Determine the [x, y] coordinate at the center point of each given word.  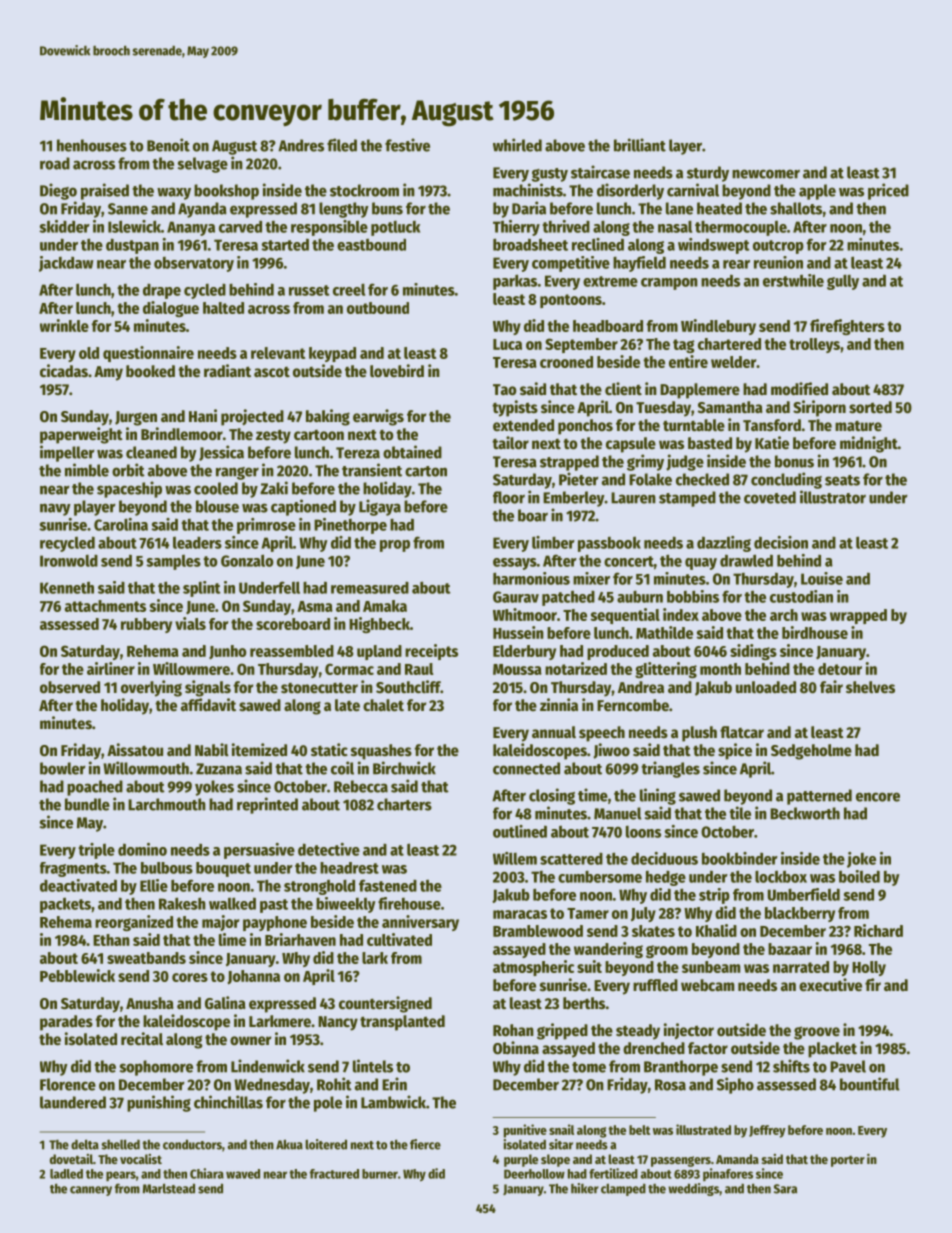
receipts [431, 652]
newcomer [766, 174]
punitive [525, 1131]
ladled [66, 1174]
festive [407, 145]
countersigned [385, 1004]
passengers [681, 1161]
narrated [801, 967]
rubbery [146, 625]
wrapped [858, 616]
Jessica [221, 453]
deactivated [78, 885]
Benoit [168, 145]
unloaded [766, 687]
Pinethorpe [350, 526]
